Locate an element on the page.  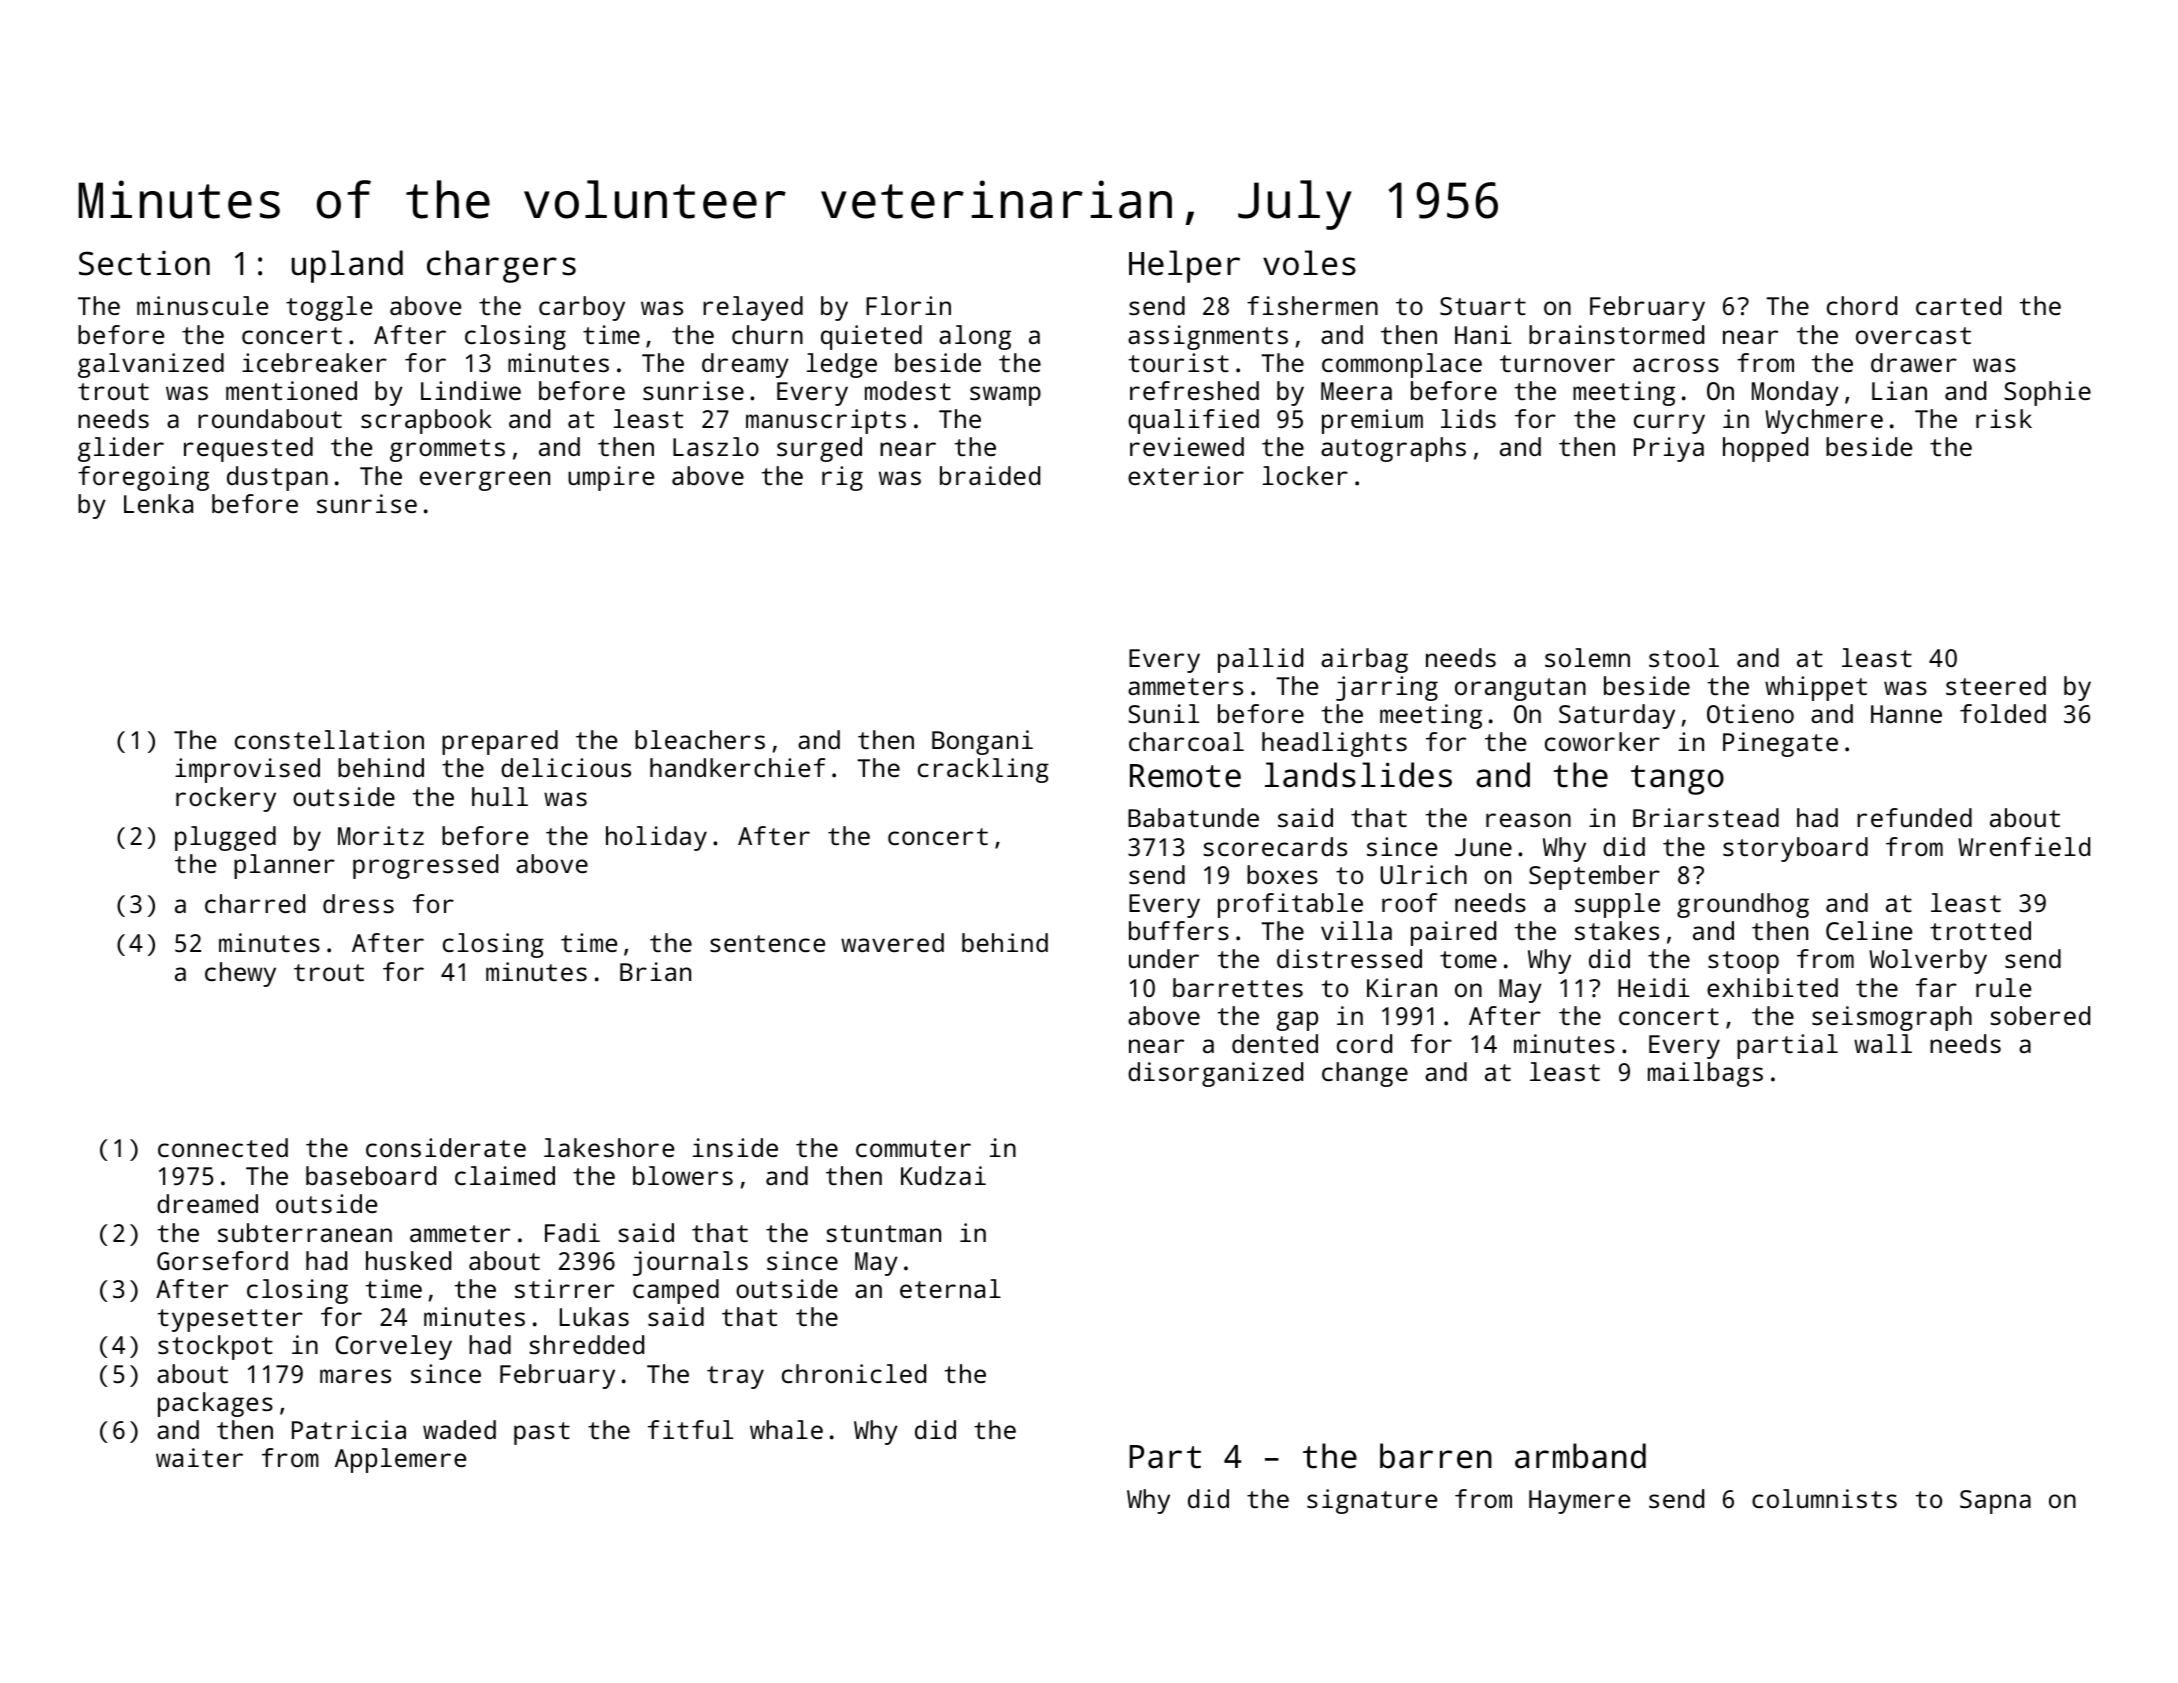
commuter is located at coordinates (913, 1148).
